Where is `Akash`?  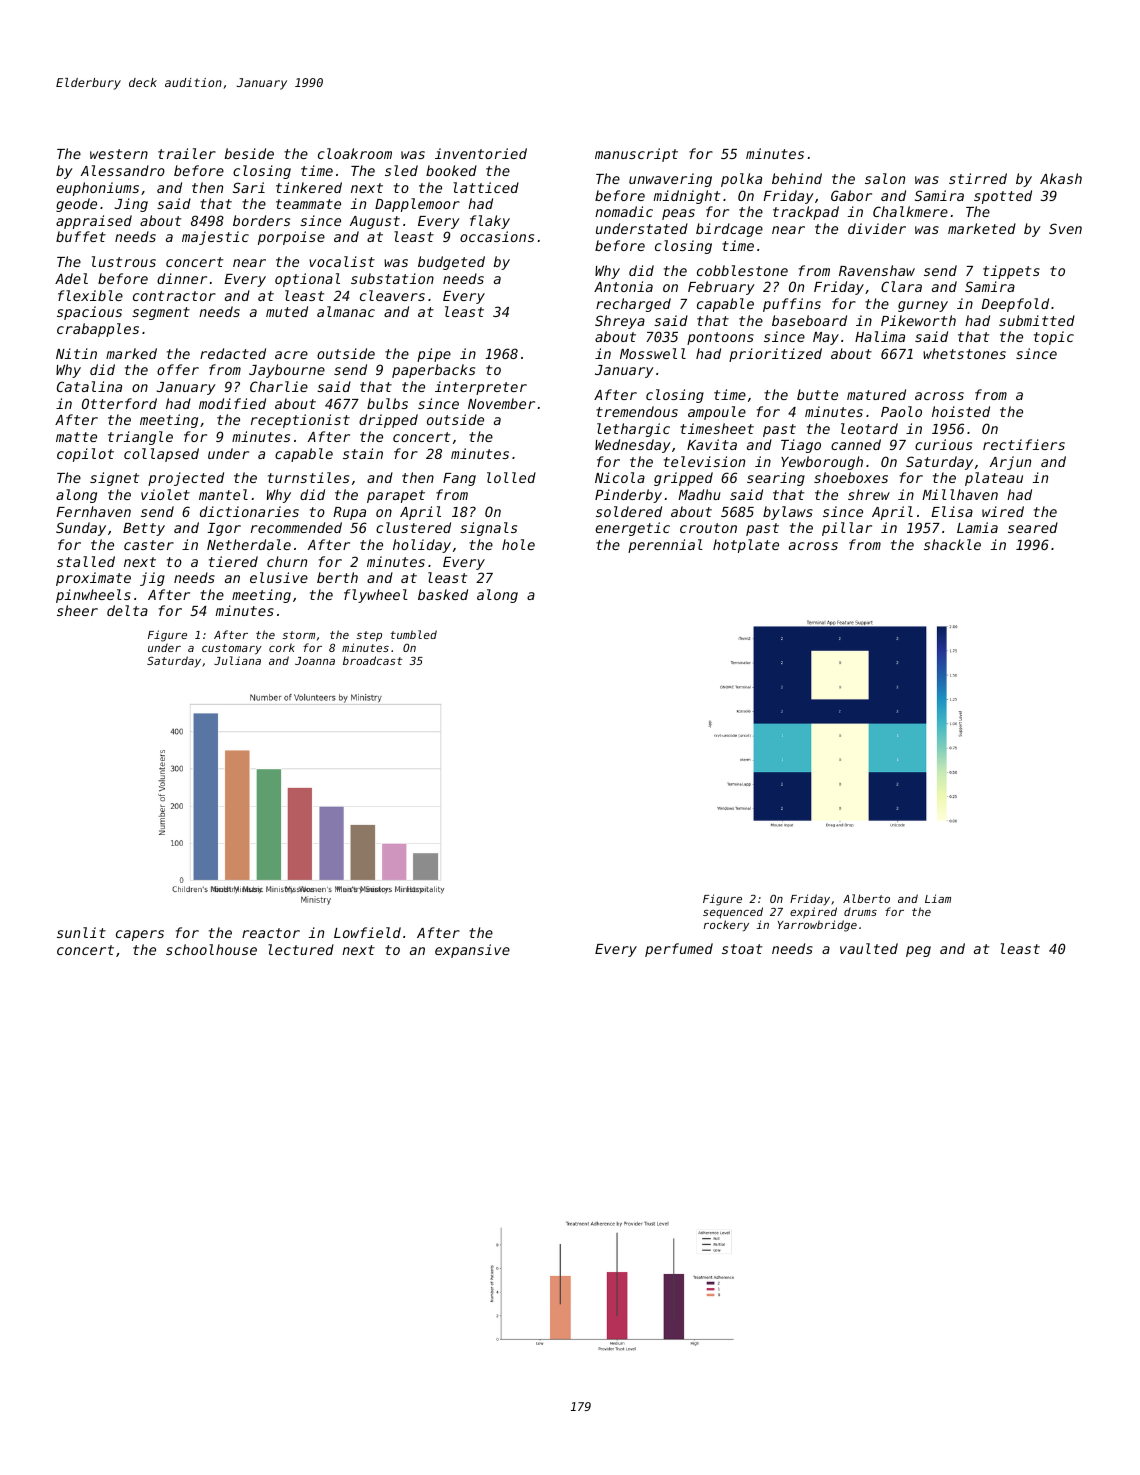 Akash is located at coordinates (1061, 178).
